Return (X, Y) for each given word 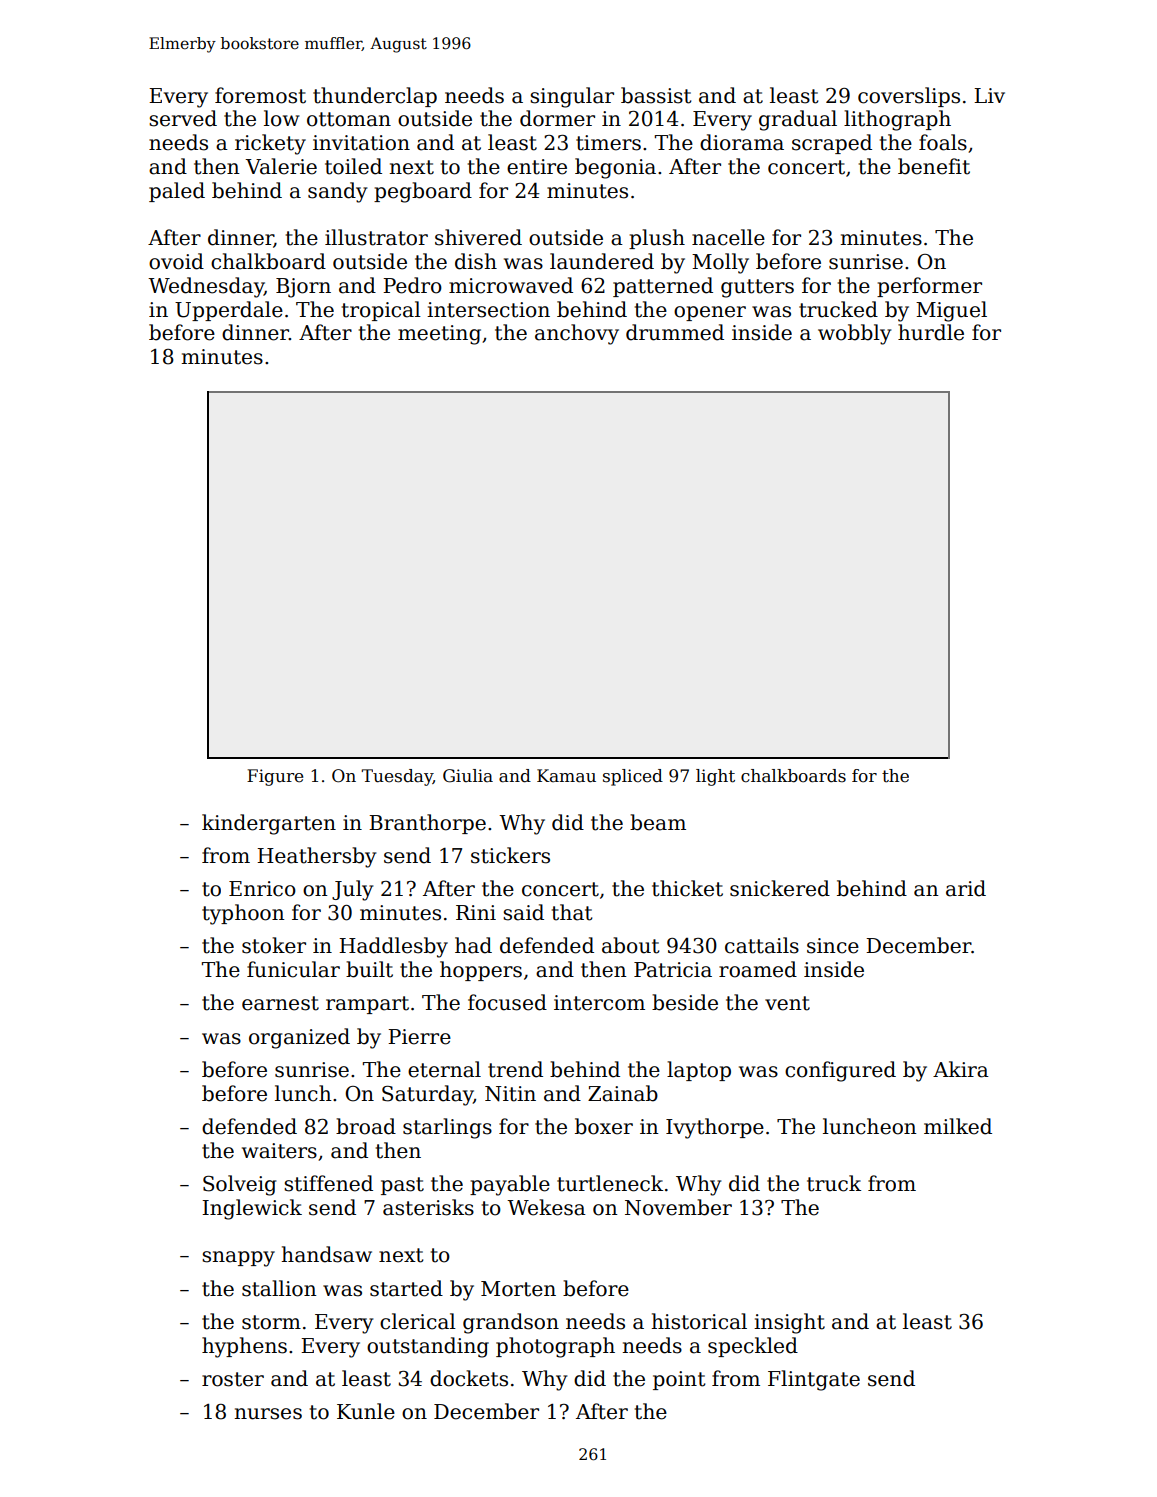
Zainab (623, 1093)
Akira (961, 1069)
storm (271, 1322)
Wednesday (206, 287)
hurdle (931, 332)
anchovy (577, 334)
